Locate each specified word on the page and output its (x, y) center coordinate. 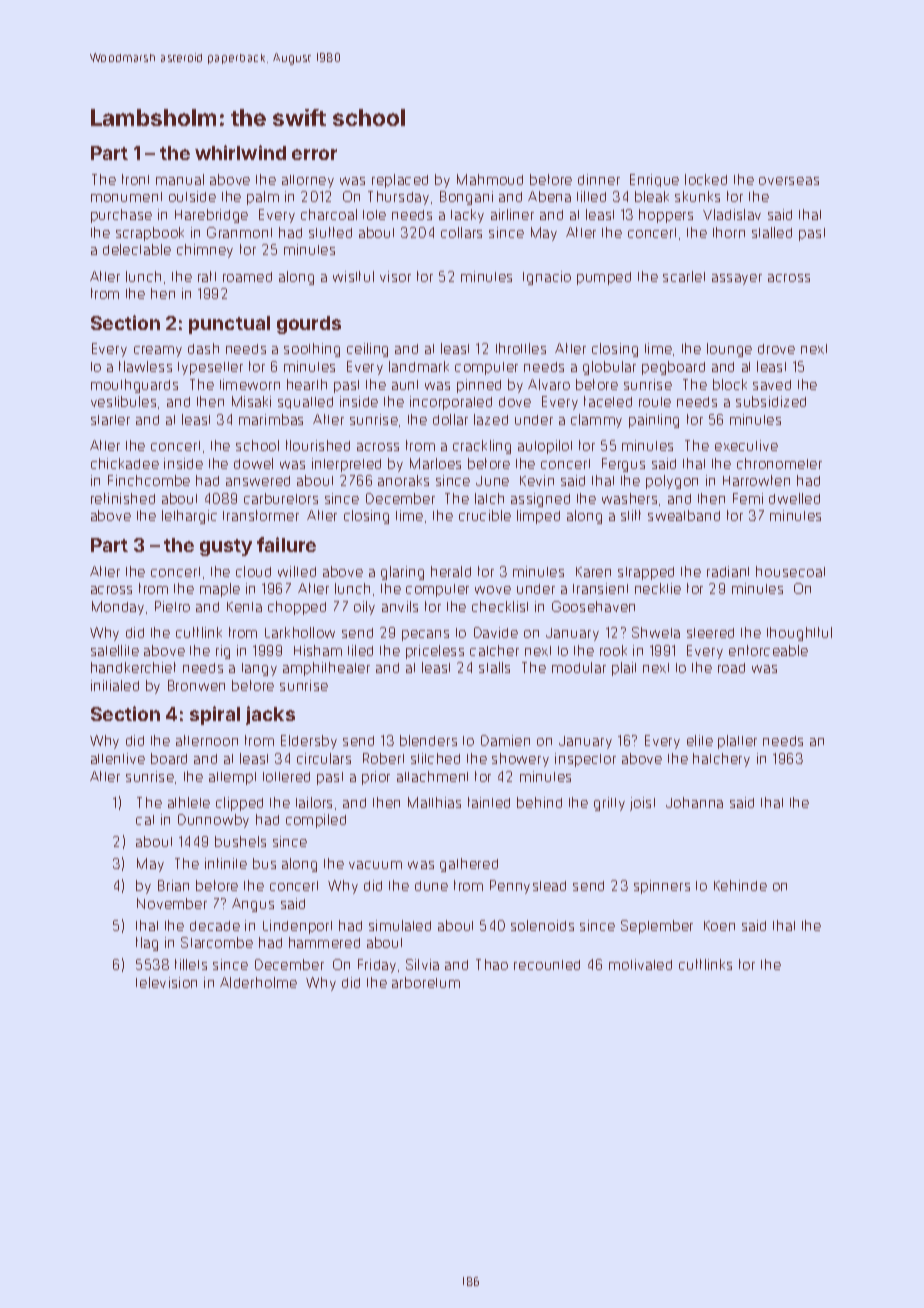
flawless (145, 366)
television (166, 982)
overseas (789, 181)
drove (776, 349)
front (135, 179)
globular (609, 368)
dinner (599, 179)
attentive (118, 758)
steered (710, 633)
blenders (428, 740)
